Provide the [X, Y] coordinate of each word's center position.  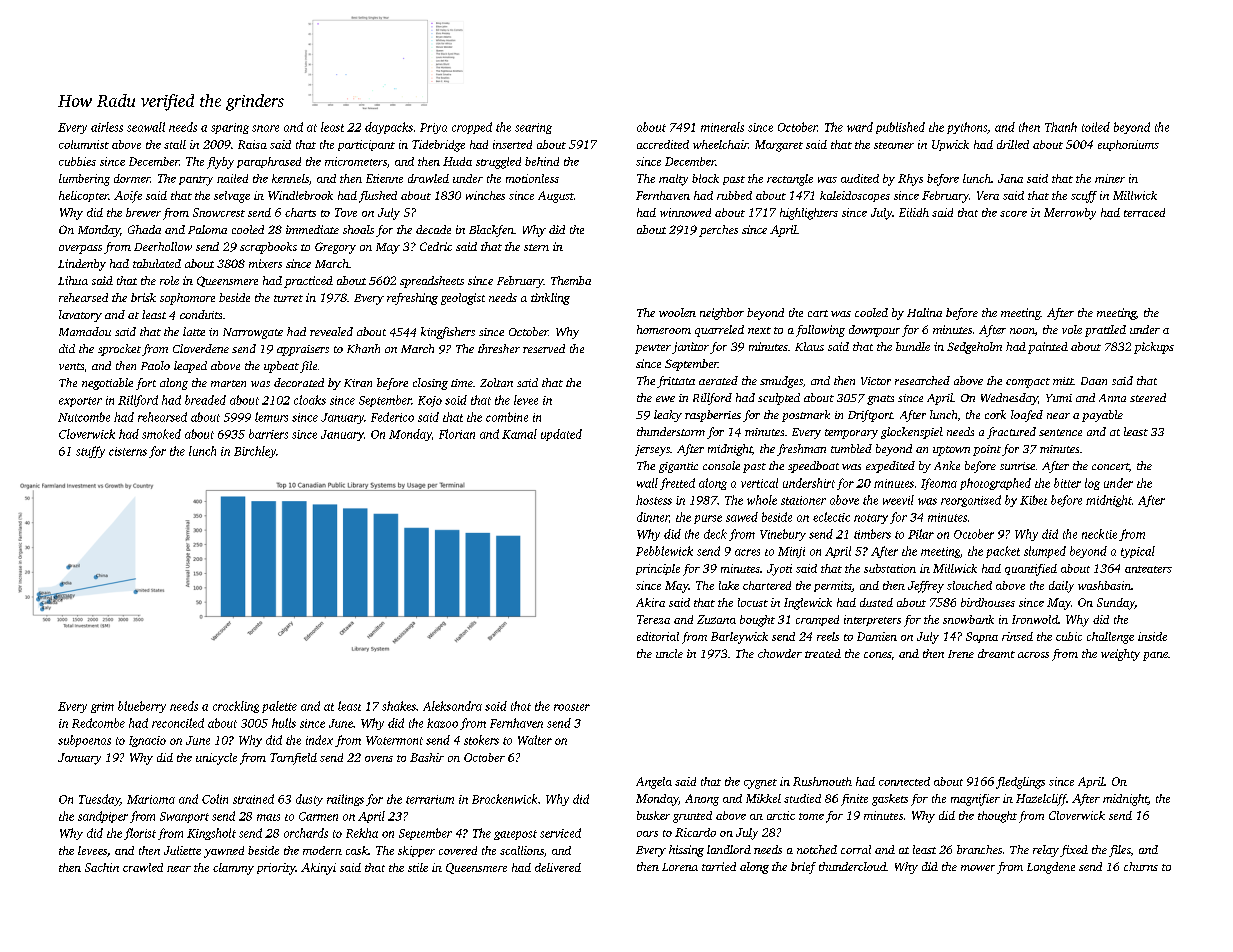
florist [140, 834]
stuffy [90, 452]
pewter [653, 349]
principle [658, 569]
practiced [308, 282]
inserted [512, 144]
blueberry [142, 707]
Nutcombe [84, 417]
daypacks [389, 128]
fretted [677, 484]
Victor [876, 381]
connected [904, 781]
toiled [1096, 127]
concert [1110, 466]
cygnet [760, 784]
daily [1061, 587]
